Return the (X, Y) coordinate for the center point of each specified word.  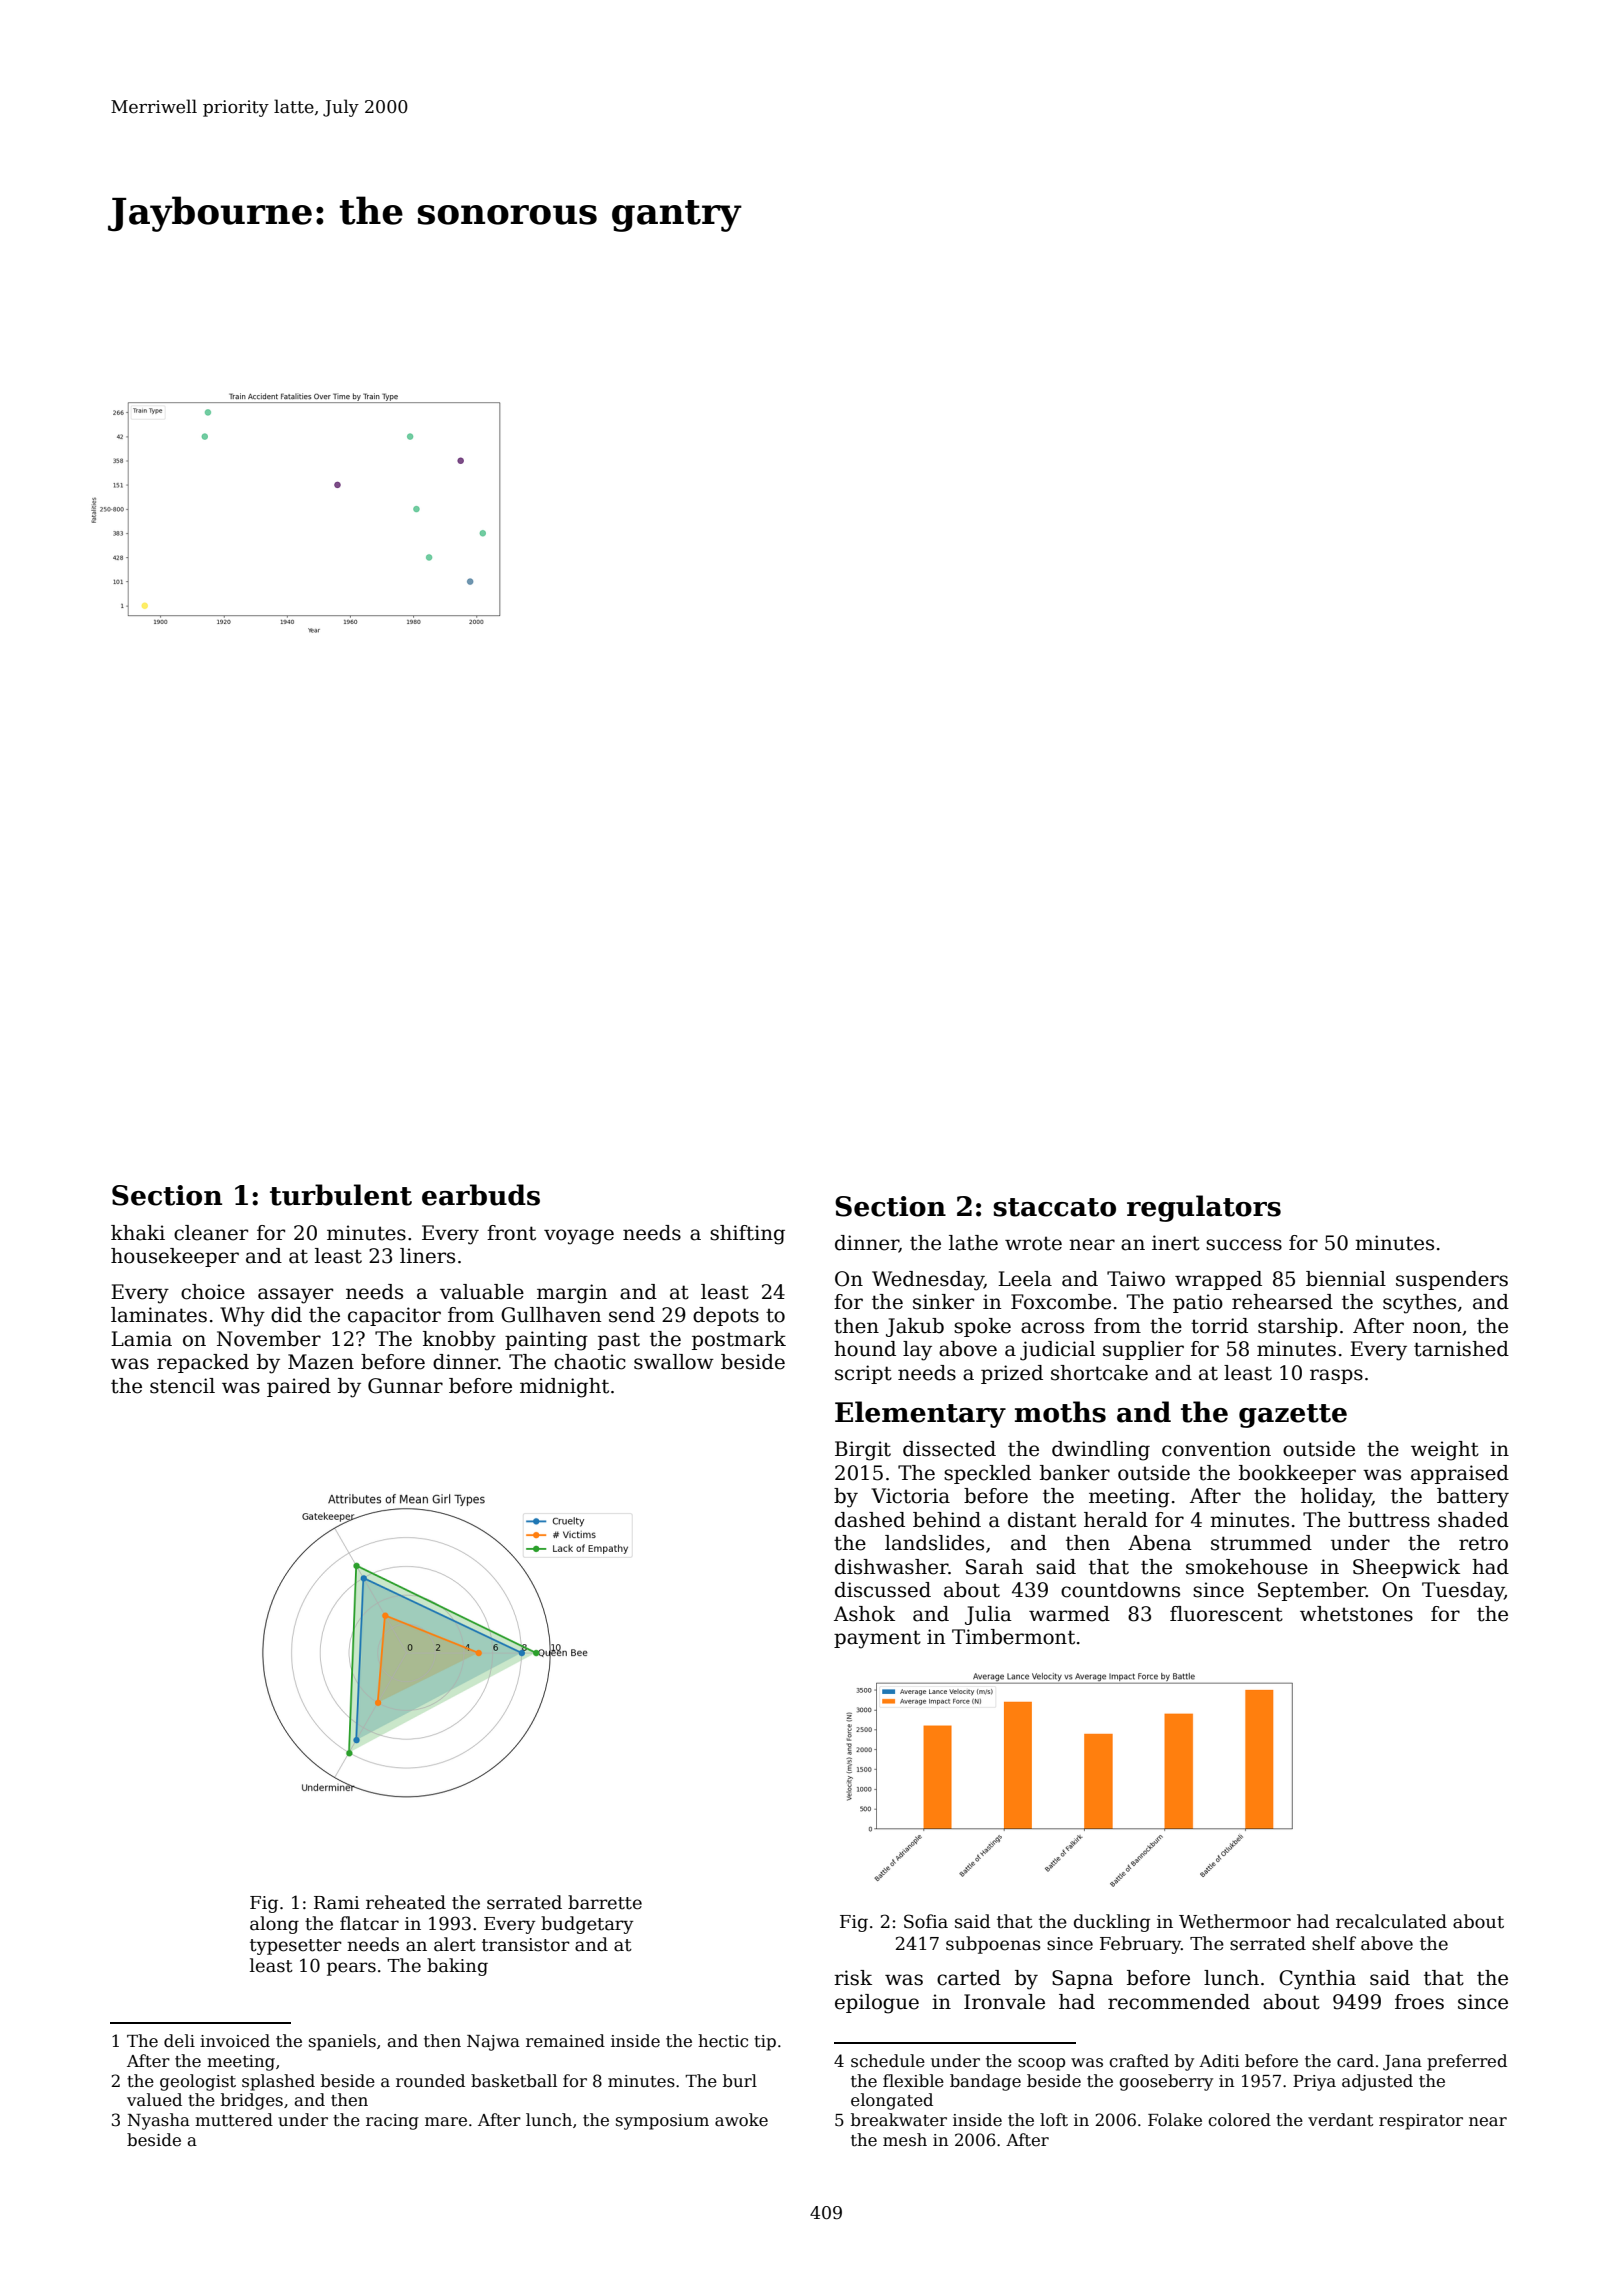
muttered (234, 2120)
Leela (1025, 1279)
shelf (1334, 1943)
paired (299, 1387)
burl (740, 2081)
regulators (1204, 1208)
